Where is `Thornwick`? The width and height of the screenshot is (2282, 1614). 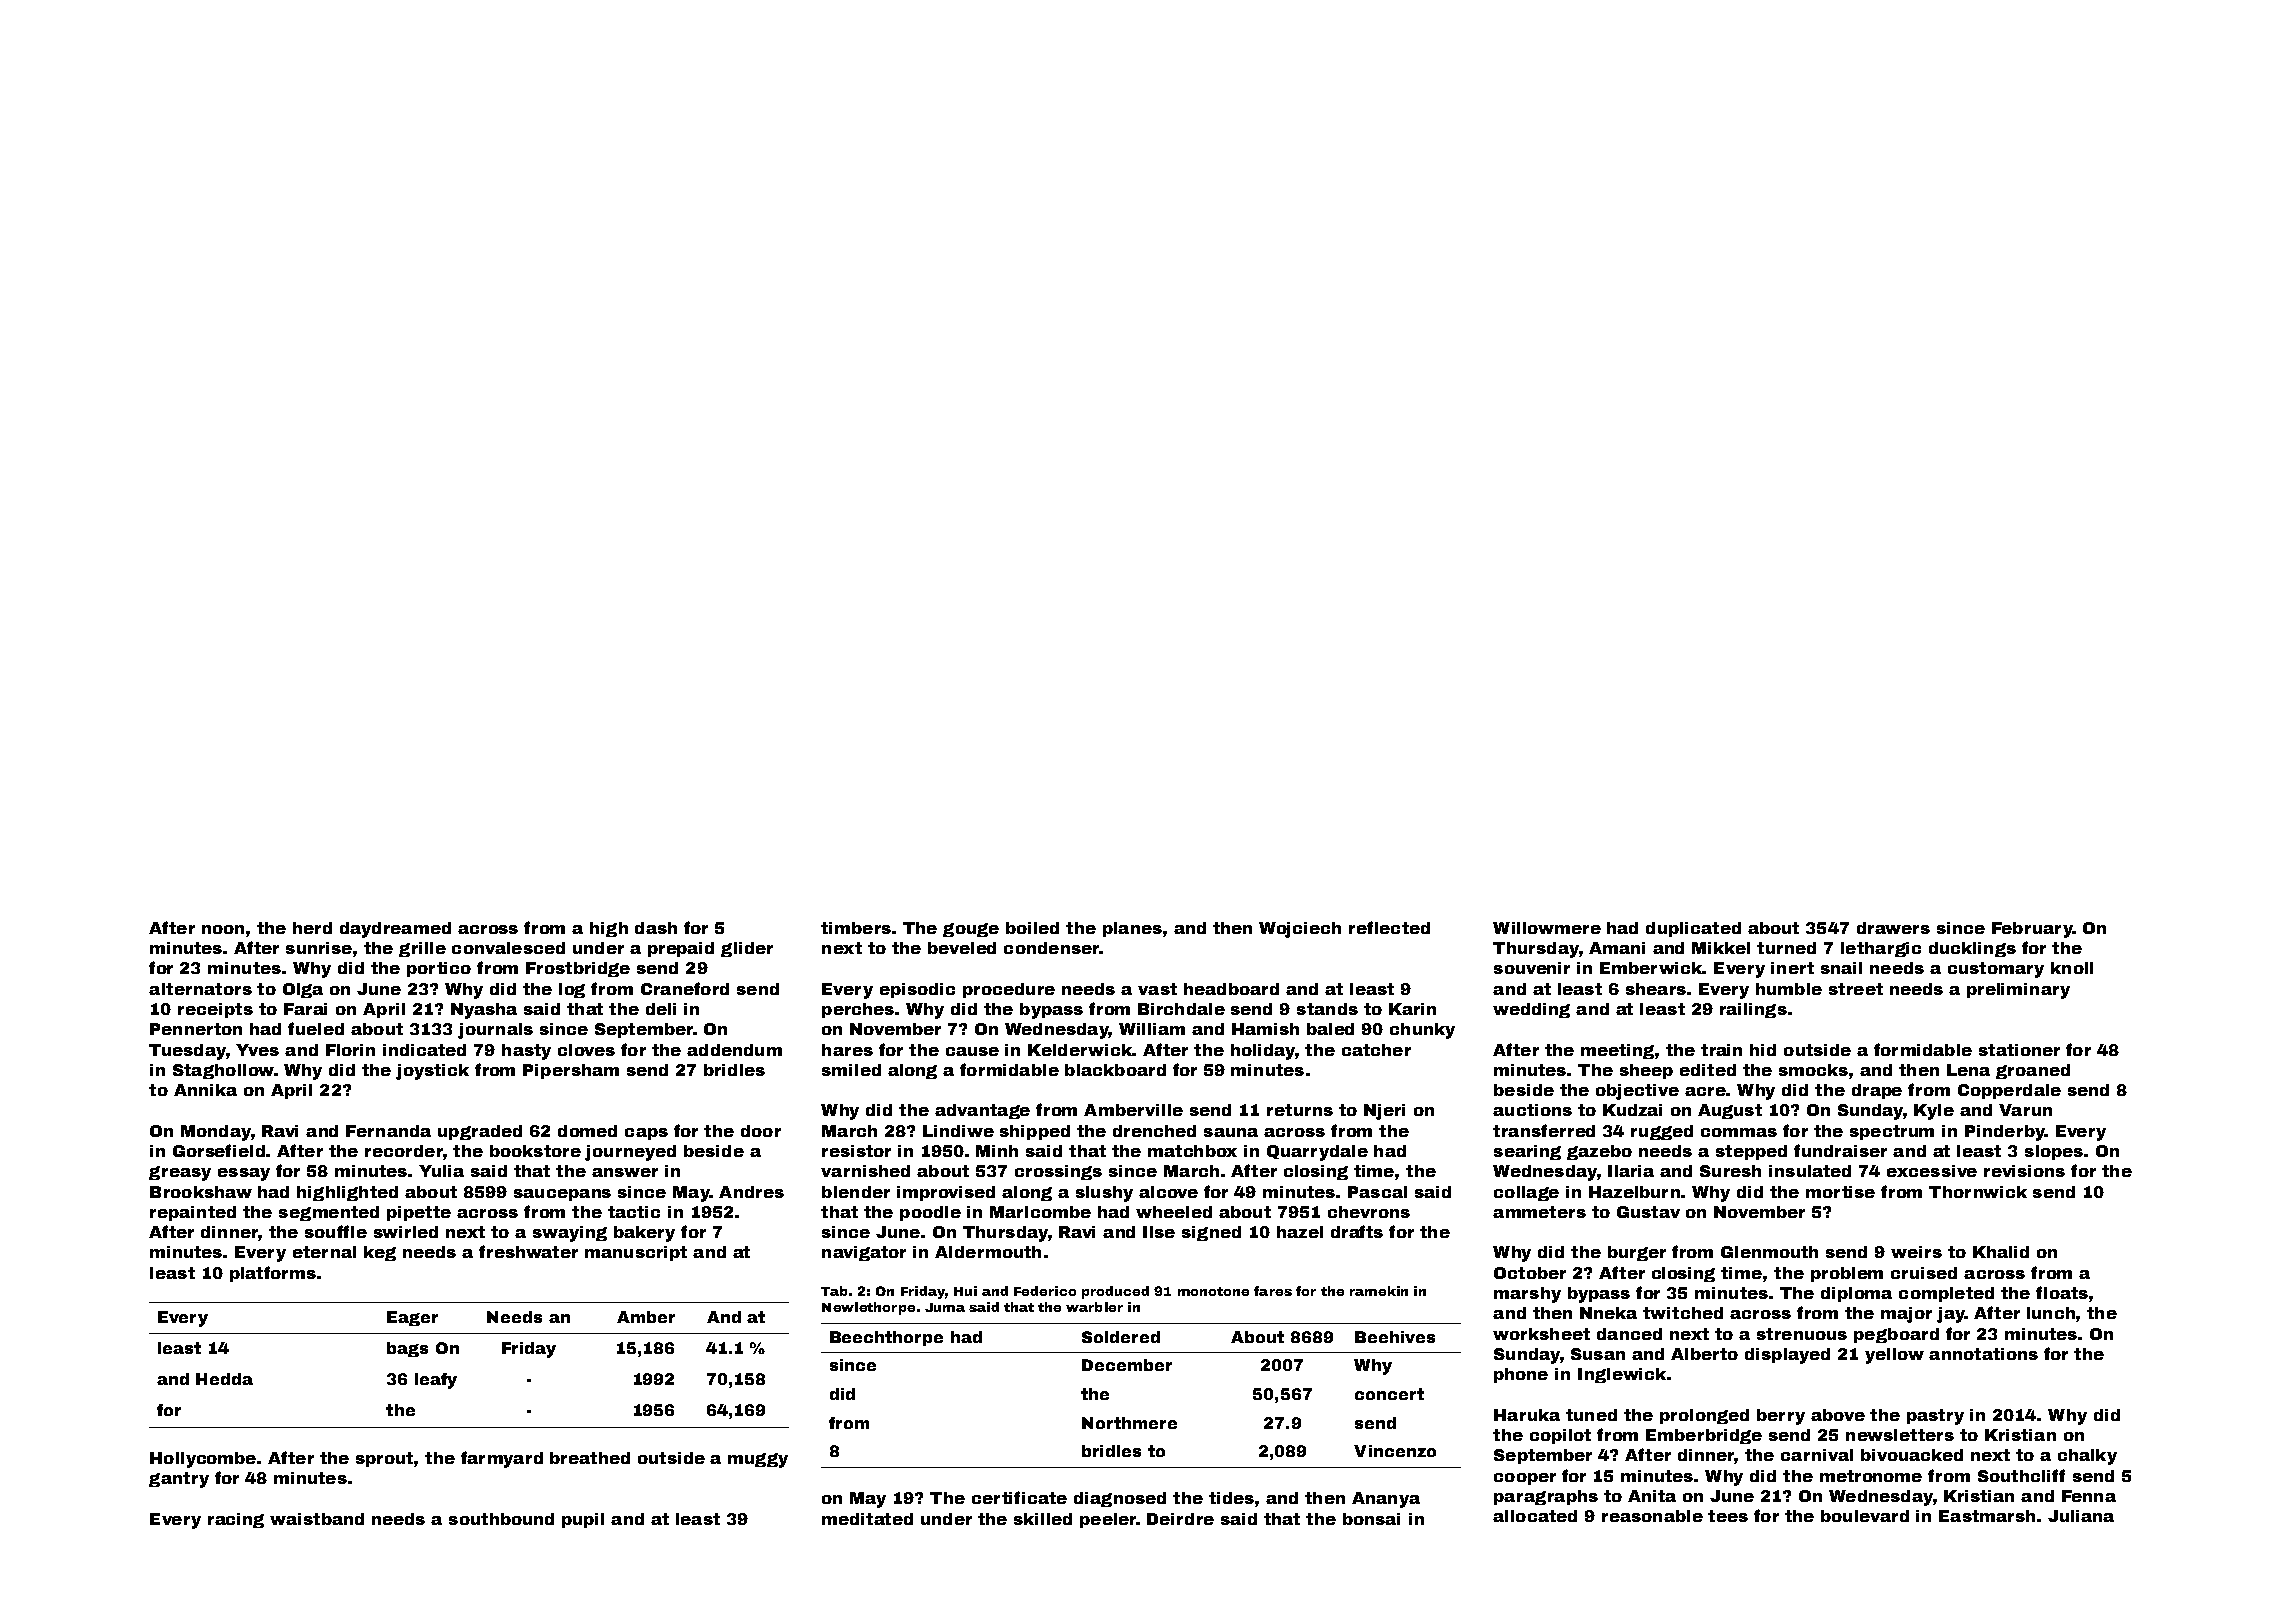
Thornwick is located at coordinates (1978, 1192).
